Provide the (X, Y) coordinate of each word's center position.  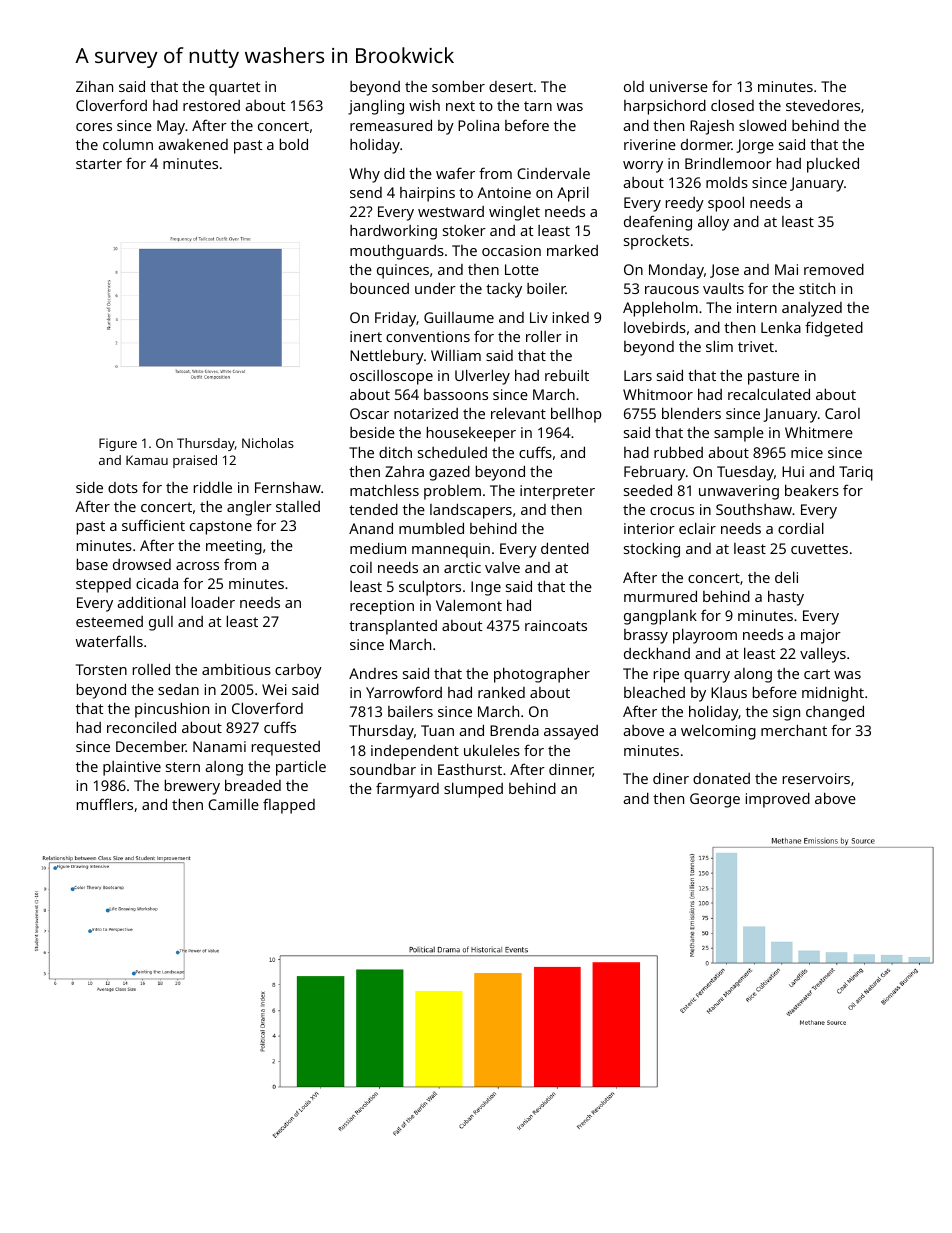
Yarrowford (404, 692)
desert (511, 86)
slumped (473, 790)
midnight (833, 694)
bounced (379, 288)
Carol (842, 413)
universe (679, 86)
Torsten (101, 669)
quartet (234, 89)
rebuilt (567, 375)
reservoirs (816, 778)
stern (183, 767)
